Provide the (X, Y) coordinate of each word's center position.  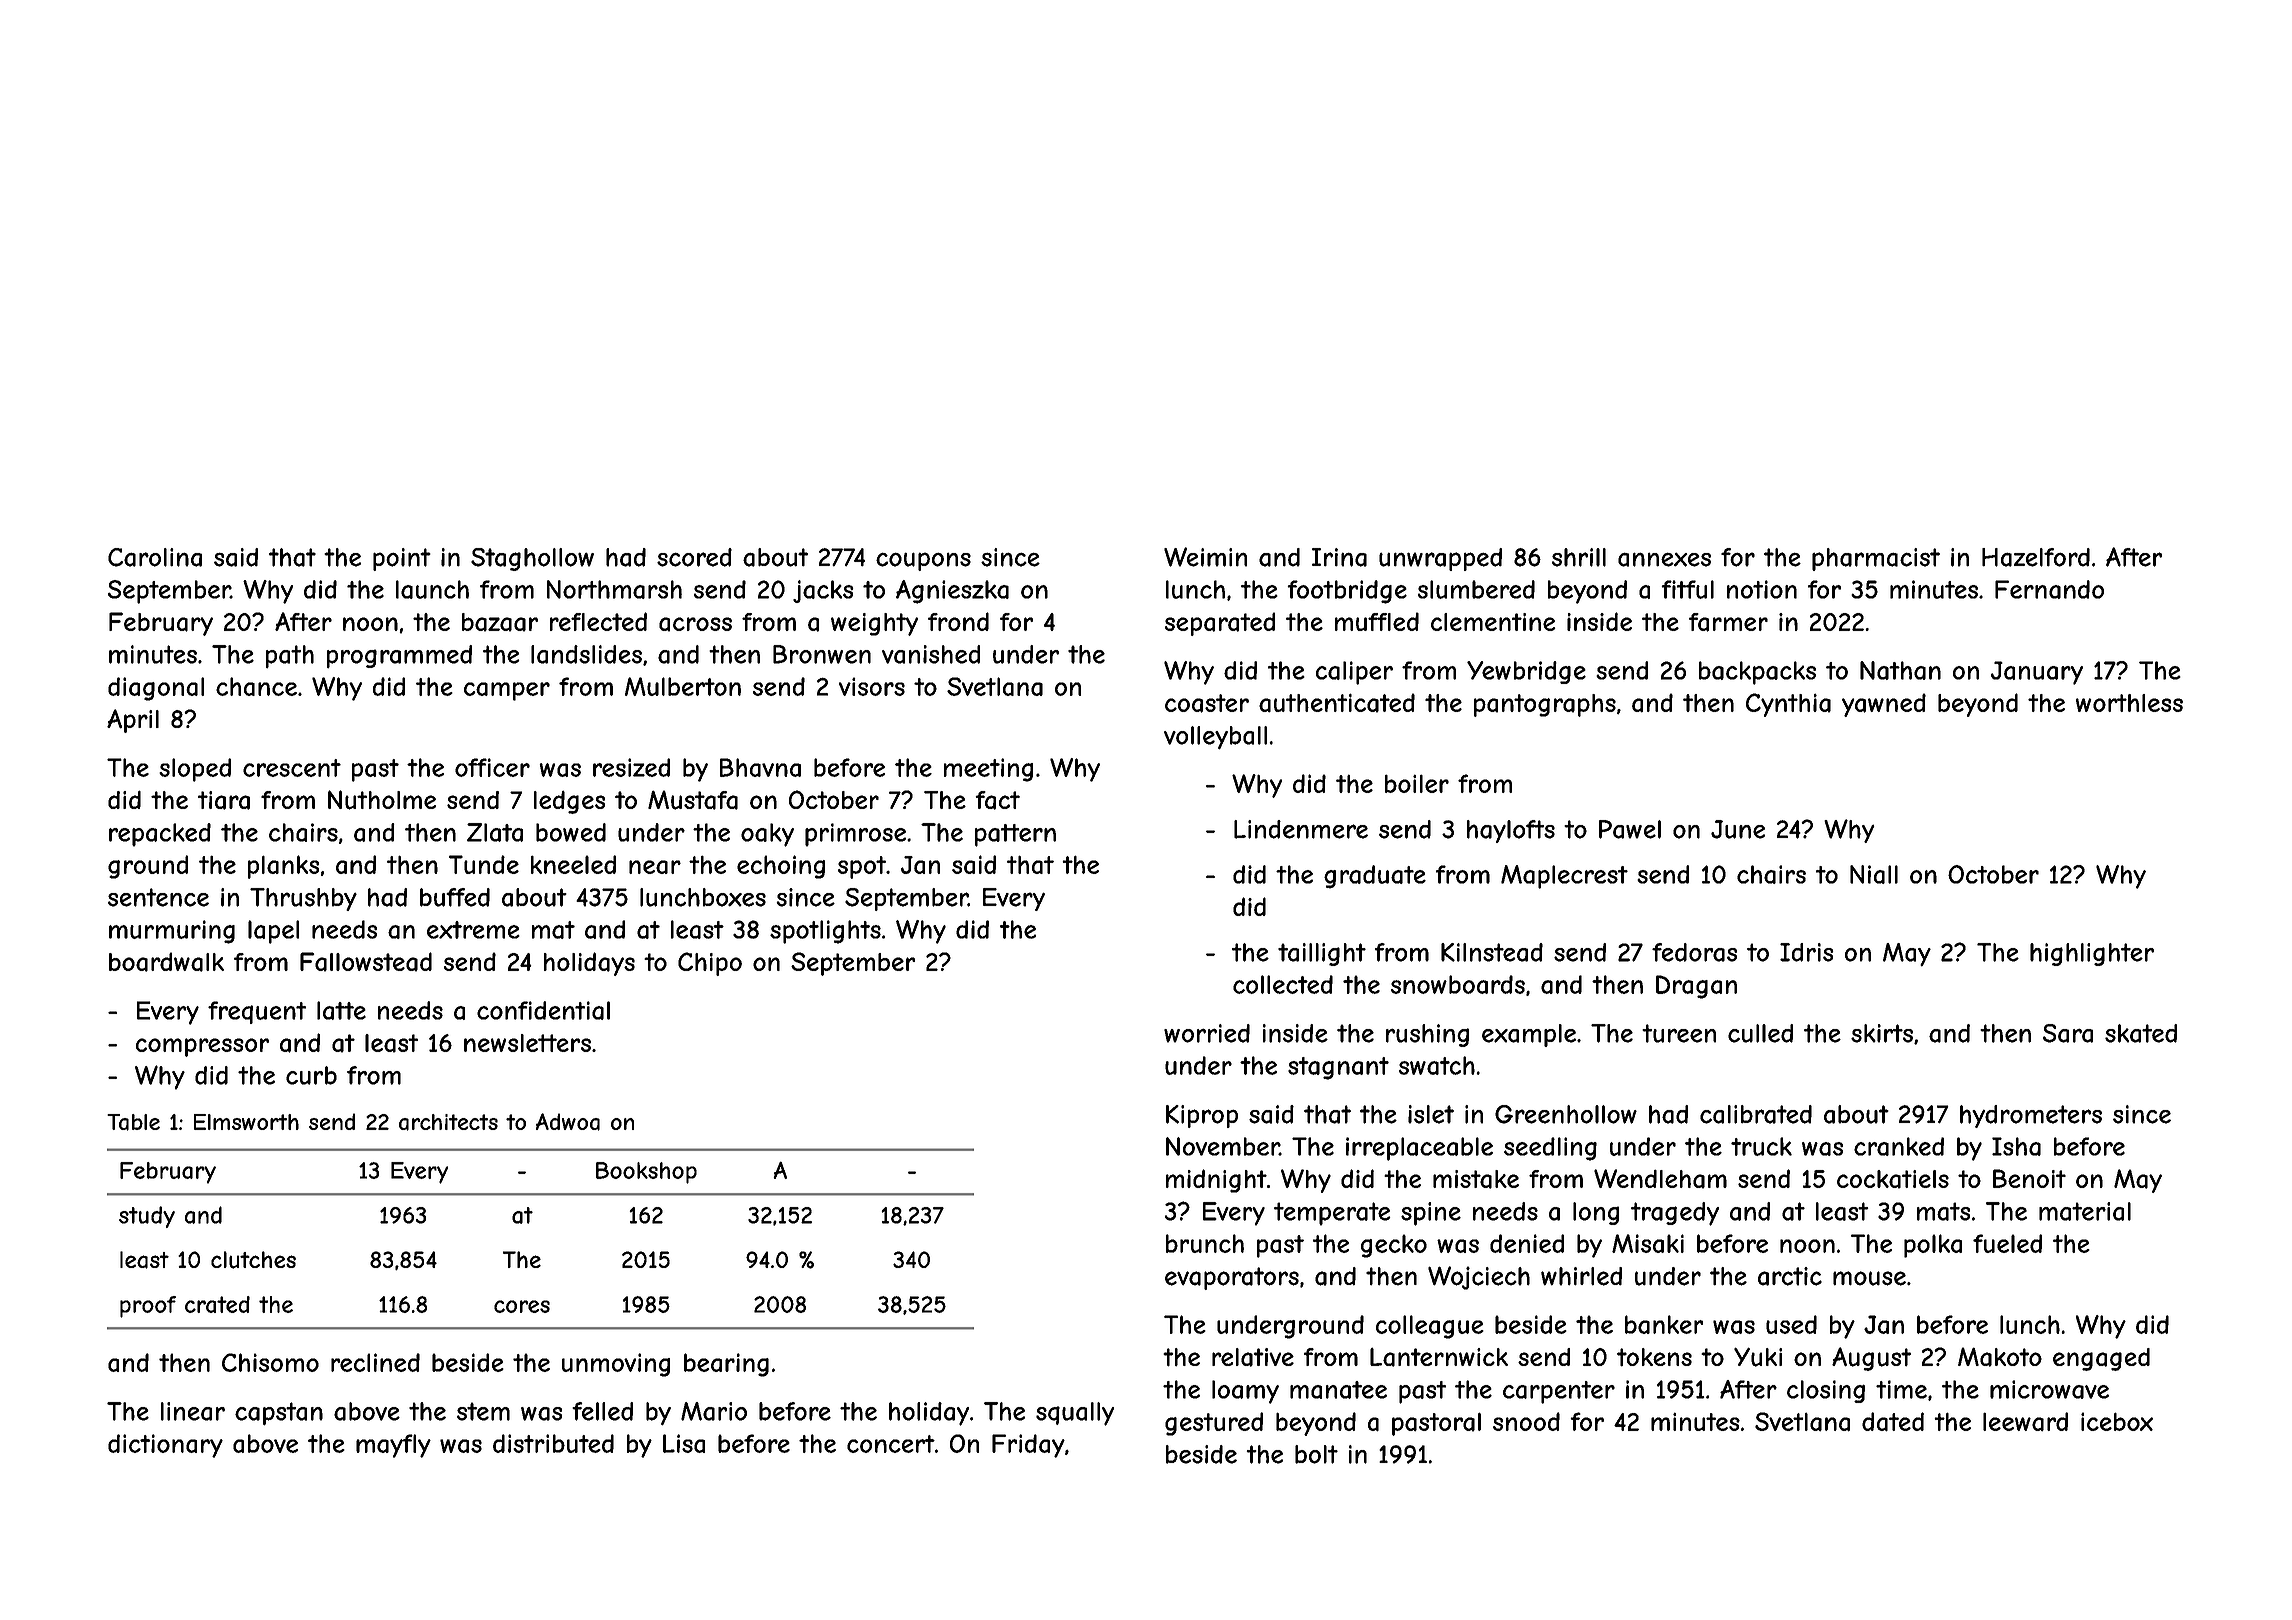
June (1738, 829)
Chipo (710, 964)
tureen (1679, 1033)
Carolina (155, 557)
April (133, 721)
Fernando (2049, 589)
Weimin (1205, 557)
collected (1283, 984)
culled (1760, 1033)
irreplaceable (1419, 1149)
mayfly (393, 1446)
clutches (253, 1260)
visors (872, 686)
